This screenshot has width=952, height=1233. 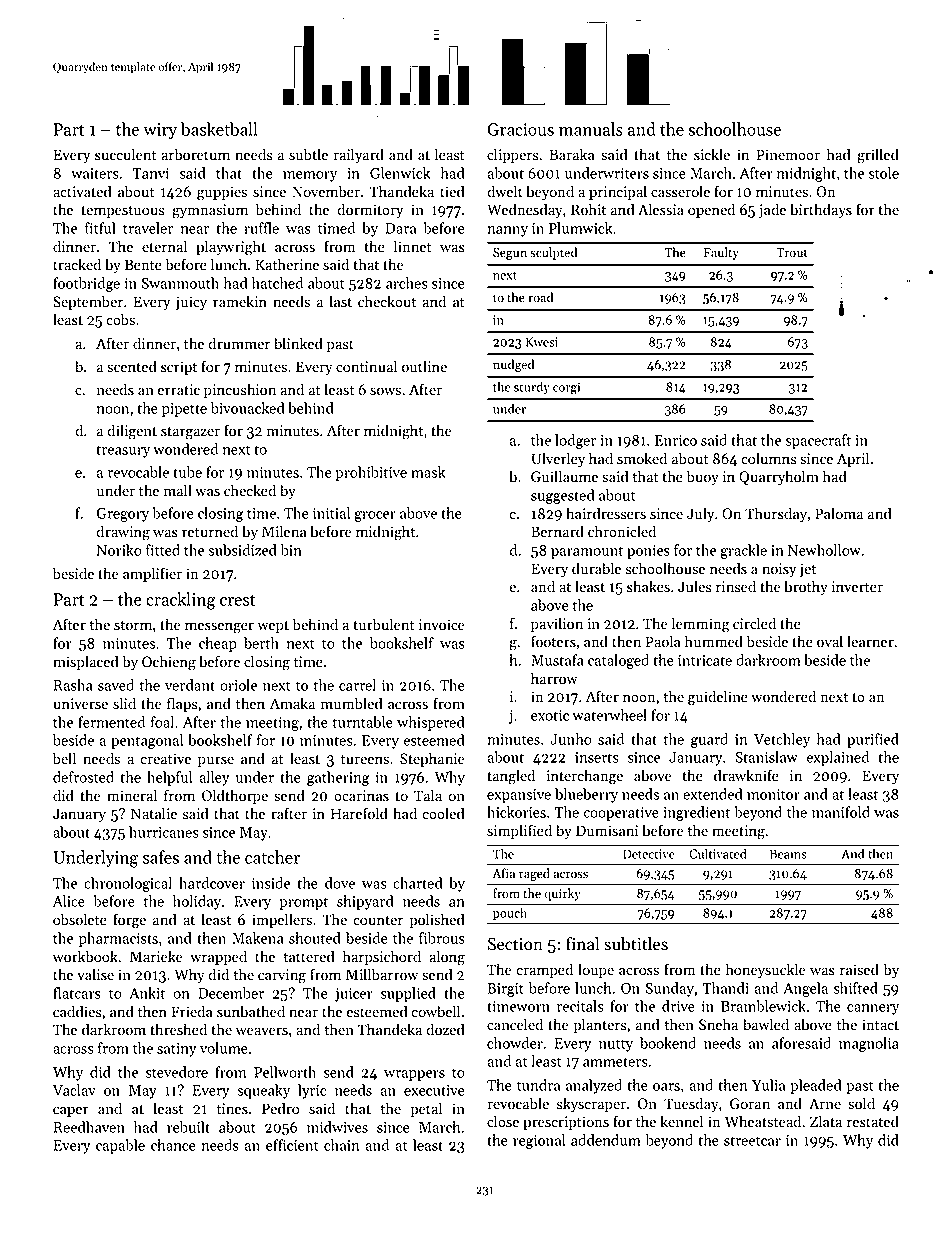 What do you see at coordinates (119, 550) in the screenshot?
I see `Noriko` at bounding box center [119, 550].
